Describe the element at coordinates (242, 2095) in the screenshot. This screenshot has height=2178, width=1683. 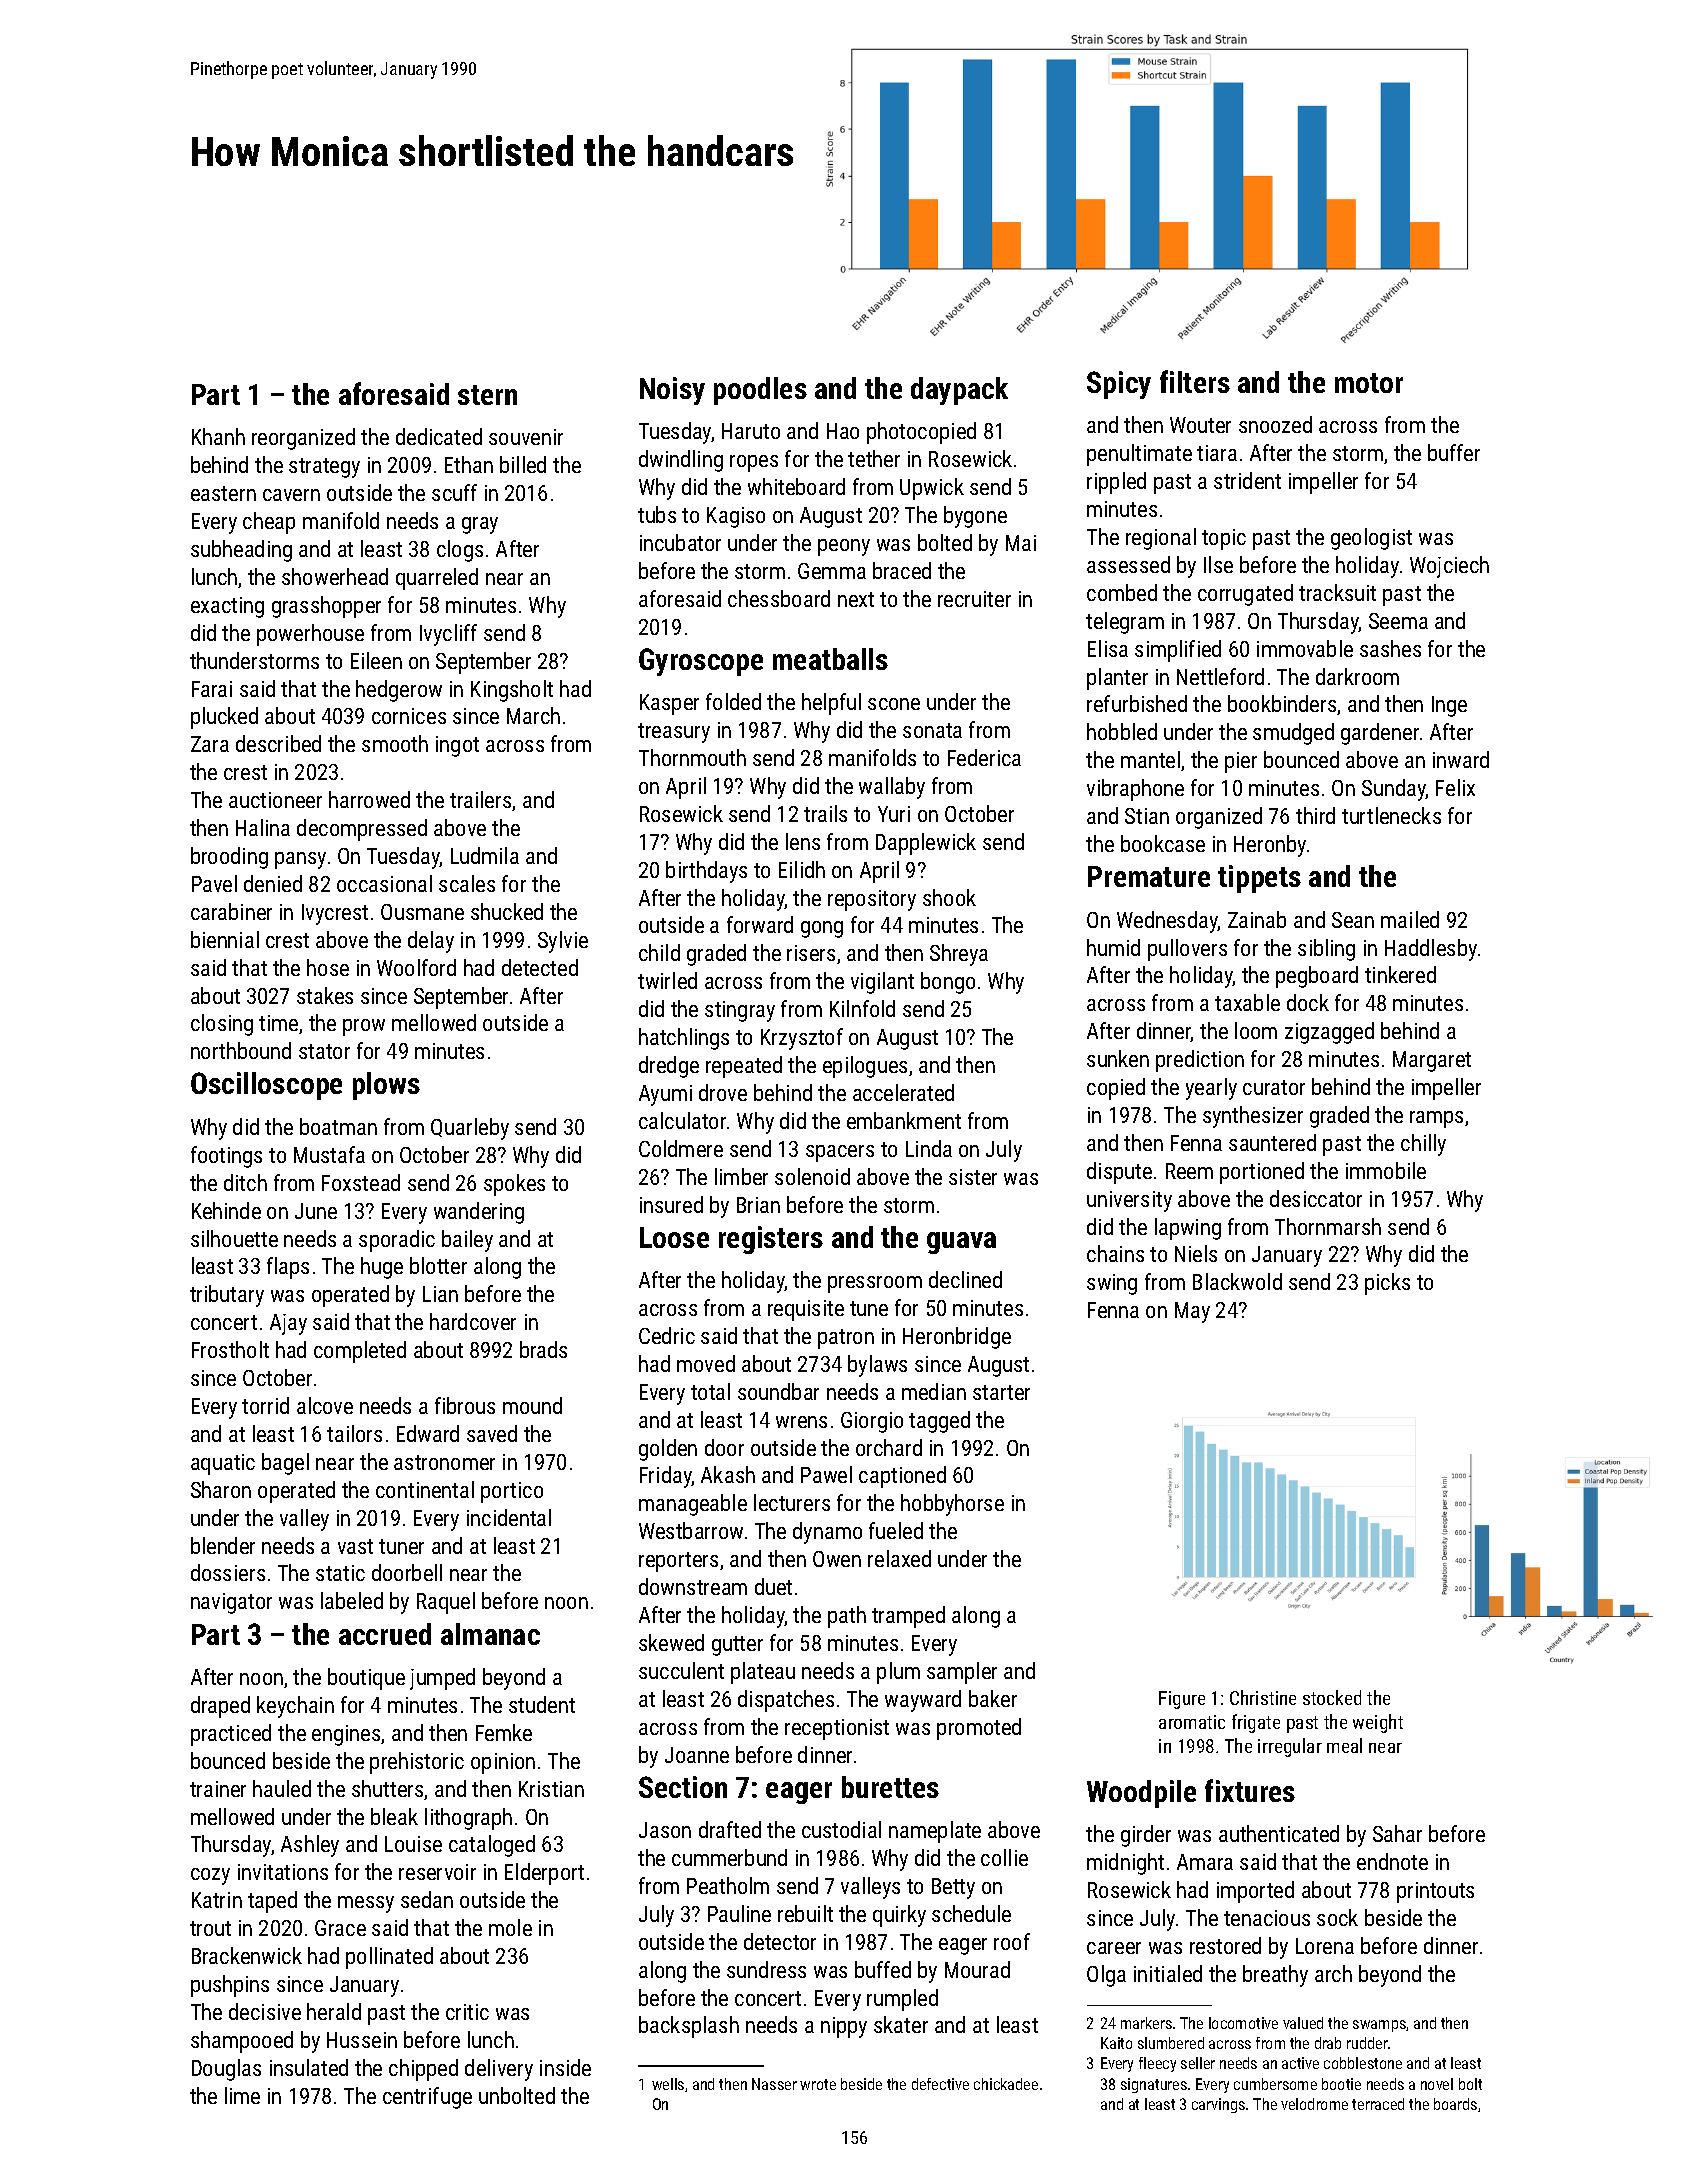
I see `lime` at that location.
